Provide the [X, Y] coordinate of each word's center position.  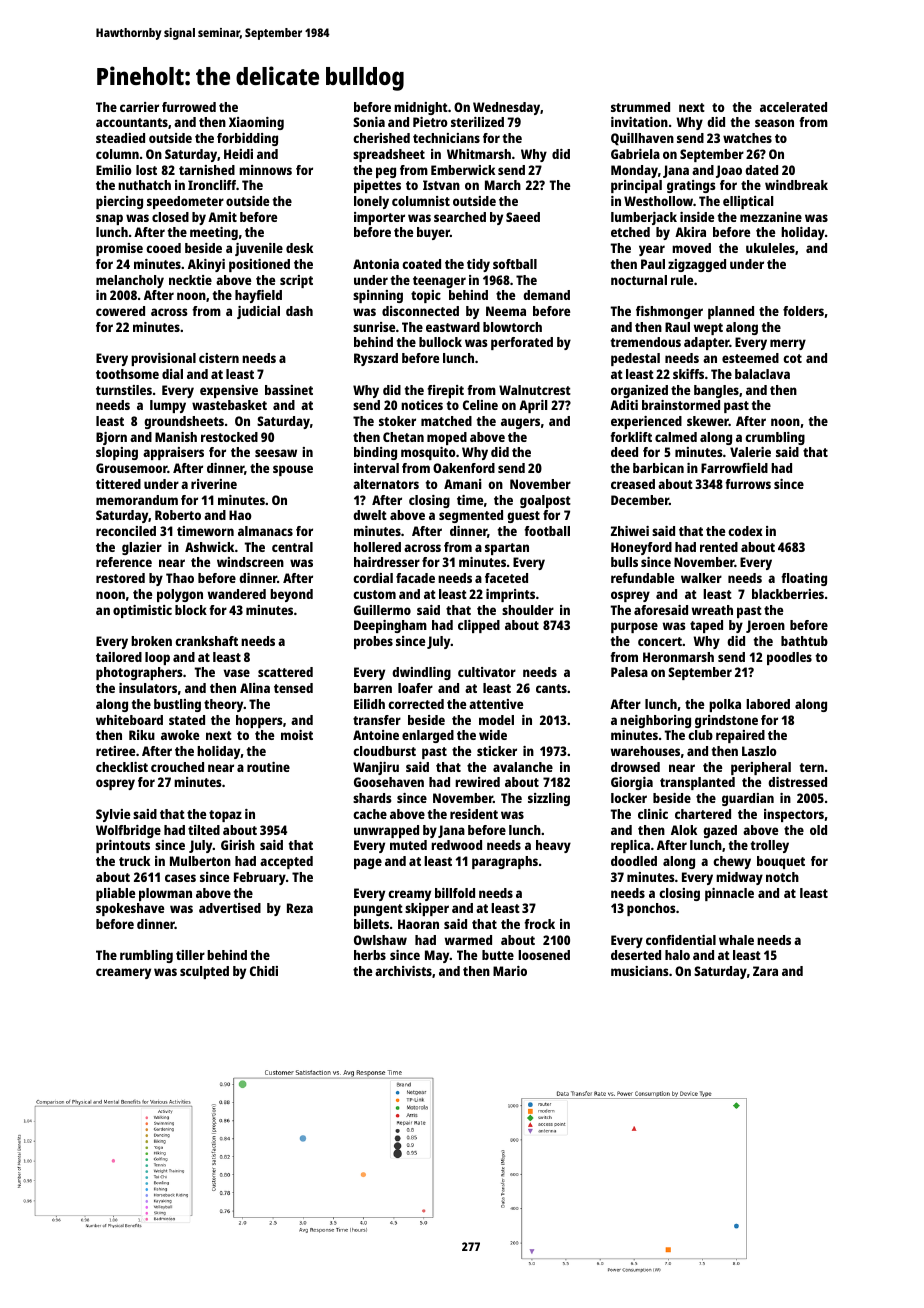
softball [515, 264]
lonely [371, 202]
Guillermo [382, 610]
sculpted [204, 972]
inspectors [794, 815]
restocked [229, 437]
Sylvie [113, 815]
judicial [258, 312]
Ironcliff [212, 185]
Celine [480, 405]
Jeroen [765, 626]
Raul [677, 327]
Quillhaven [642, 139]
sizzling [549, 799]
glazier [142, 548]
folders [803, 311]
